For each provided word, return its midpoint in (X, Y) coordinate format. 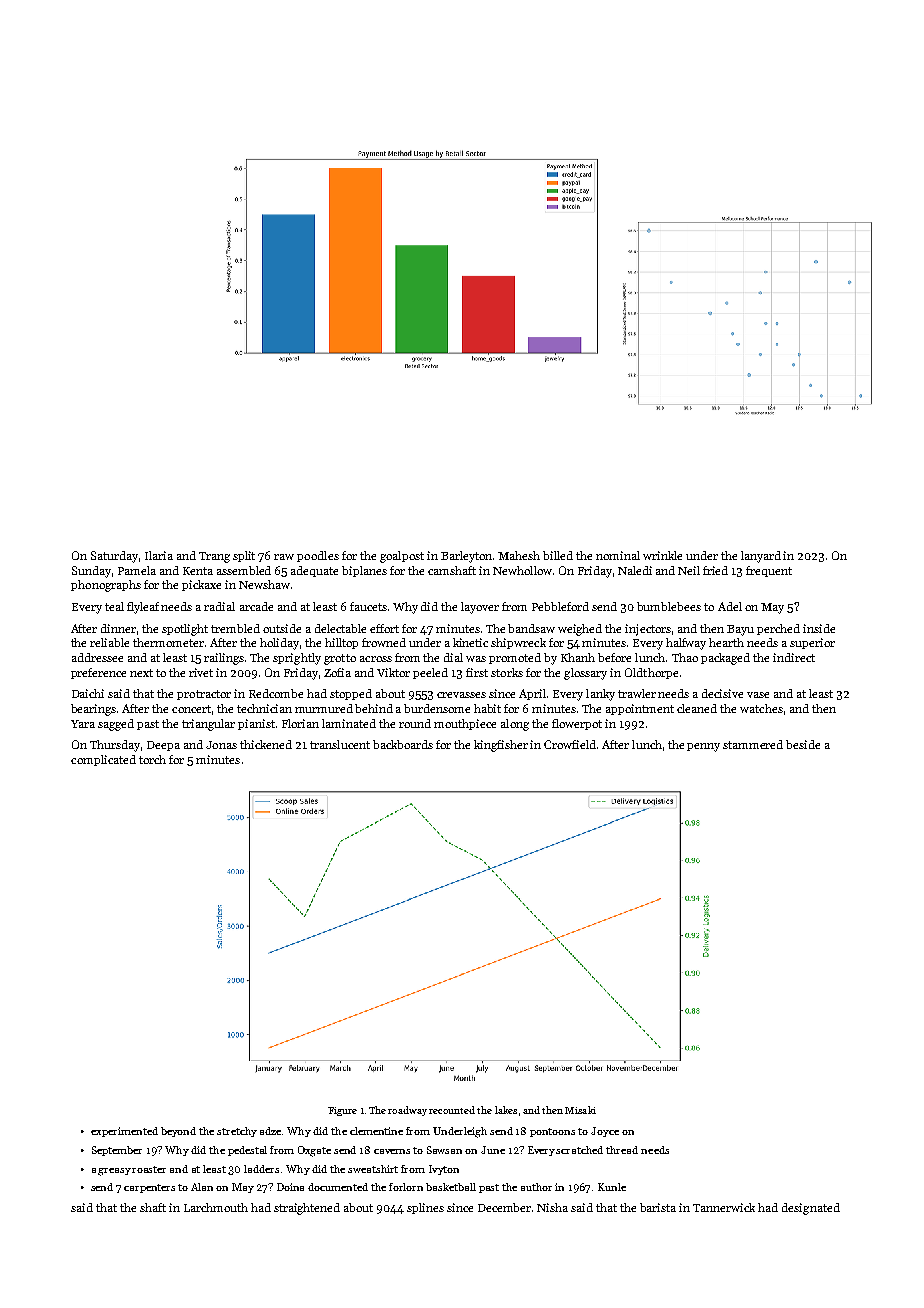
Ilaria (159, 555)
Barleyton (466, 557)
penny (703, 747)
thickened (266, 744)
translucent (340, 744)
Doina (290, 1187)
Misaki (580, 1110)
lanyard (761, 557)
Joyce (605, 1132)
